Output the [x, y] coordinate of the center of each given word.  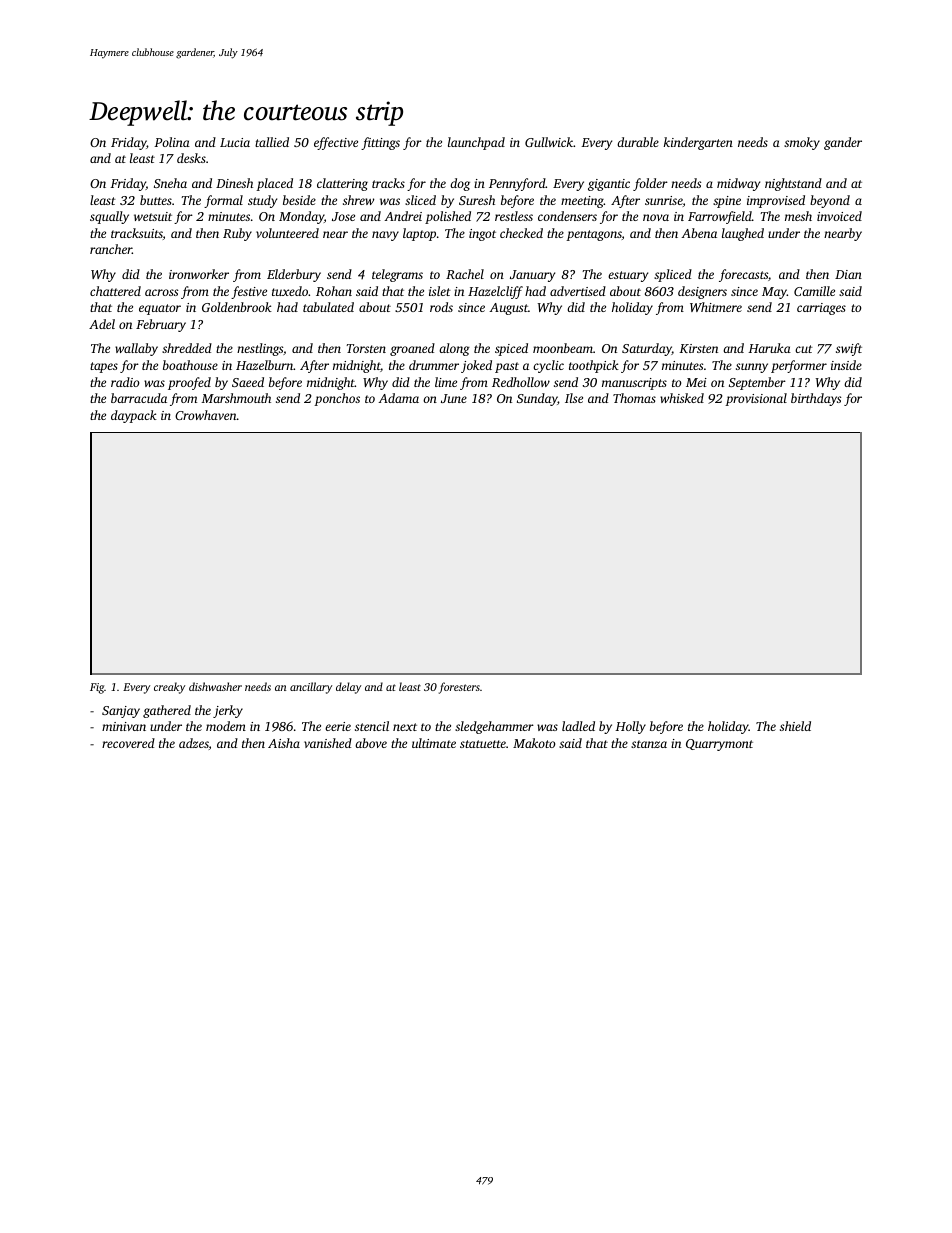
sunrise [664, 200]
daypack [134, 416]
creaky [169, 688]
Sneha [170, 183]
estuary [628, 276]
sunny [752, 368]
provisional [756, 399]
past [507, 367]
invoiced [839, 216]
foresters [459, 688]
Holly [630, 727]
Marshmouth [236, 398]
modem [226, 726]
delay [348, 688]
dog [460, 184]
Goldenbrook [237, 307]
